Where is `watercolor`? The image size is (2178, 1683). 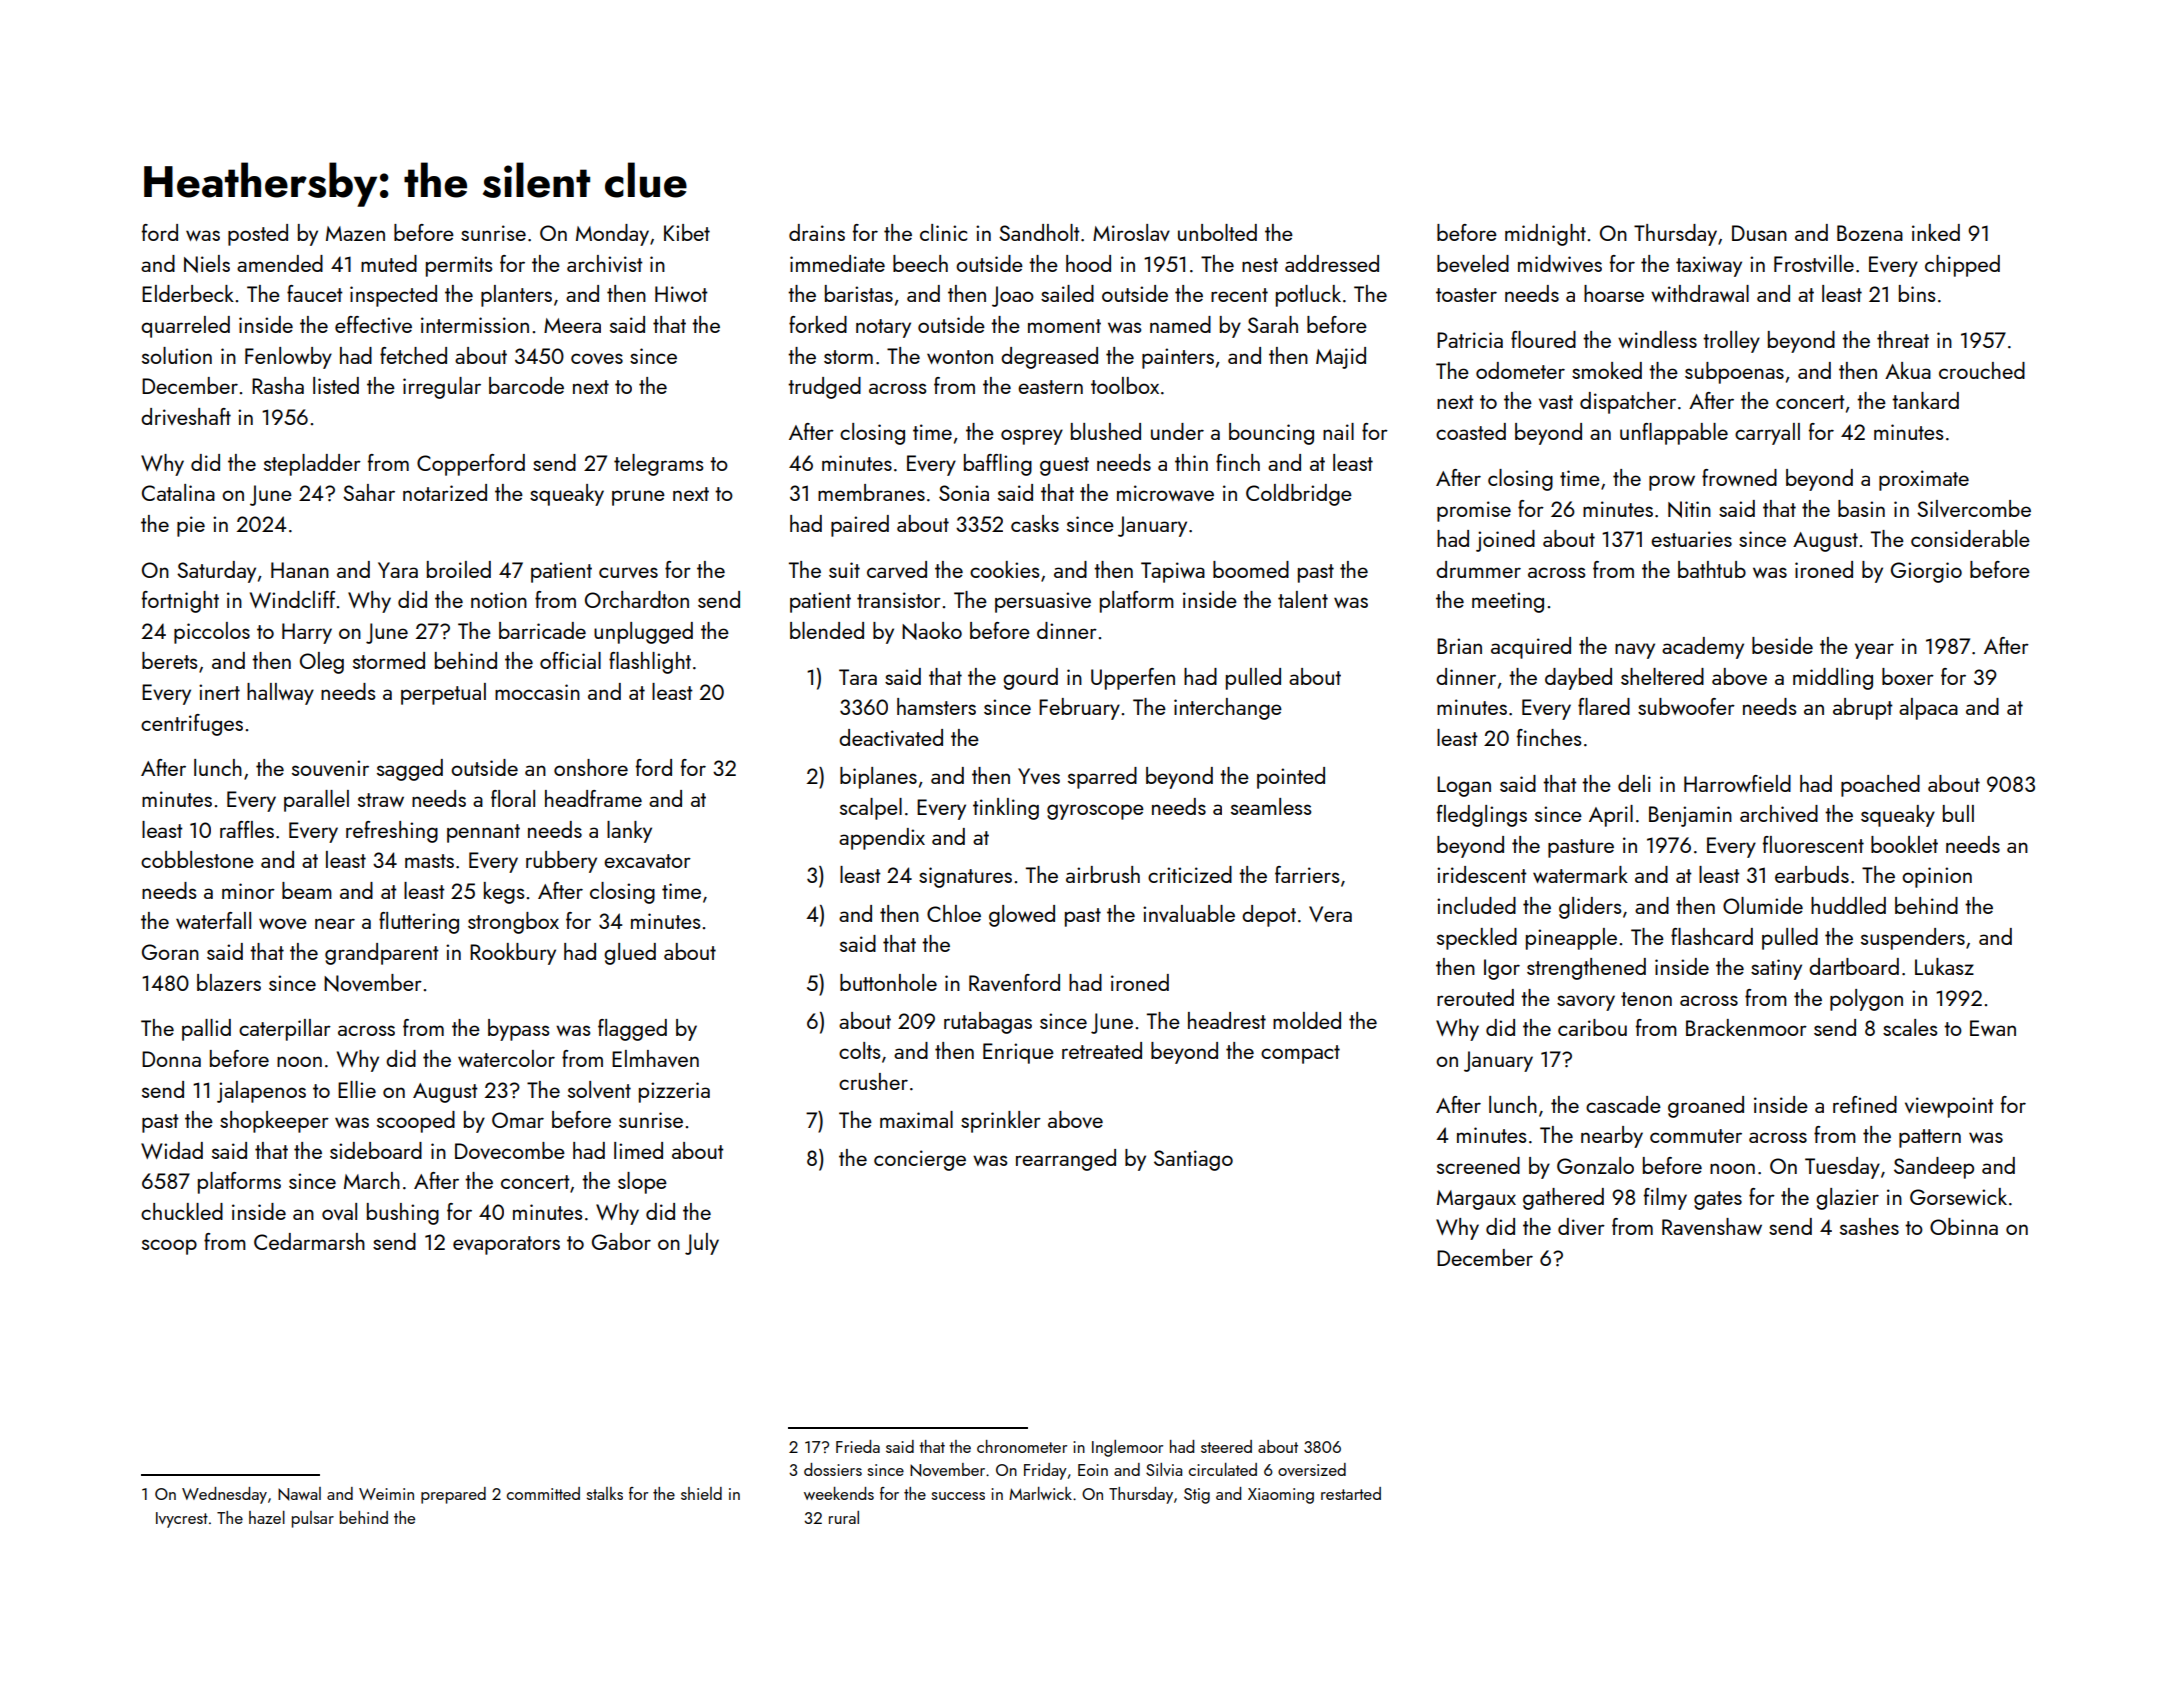
watercolor is located at coordinates (506, 1058).
